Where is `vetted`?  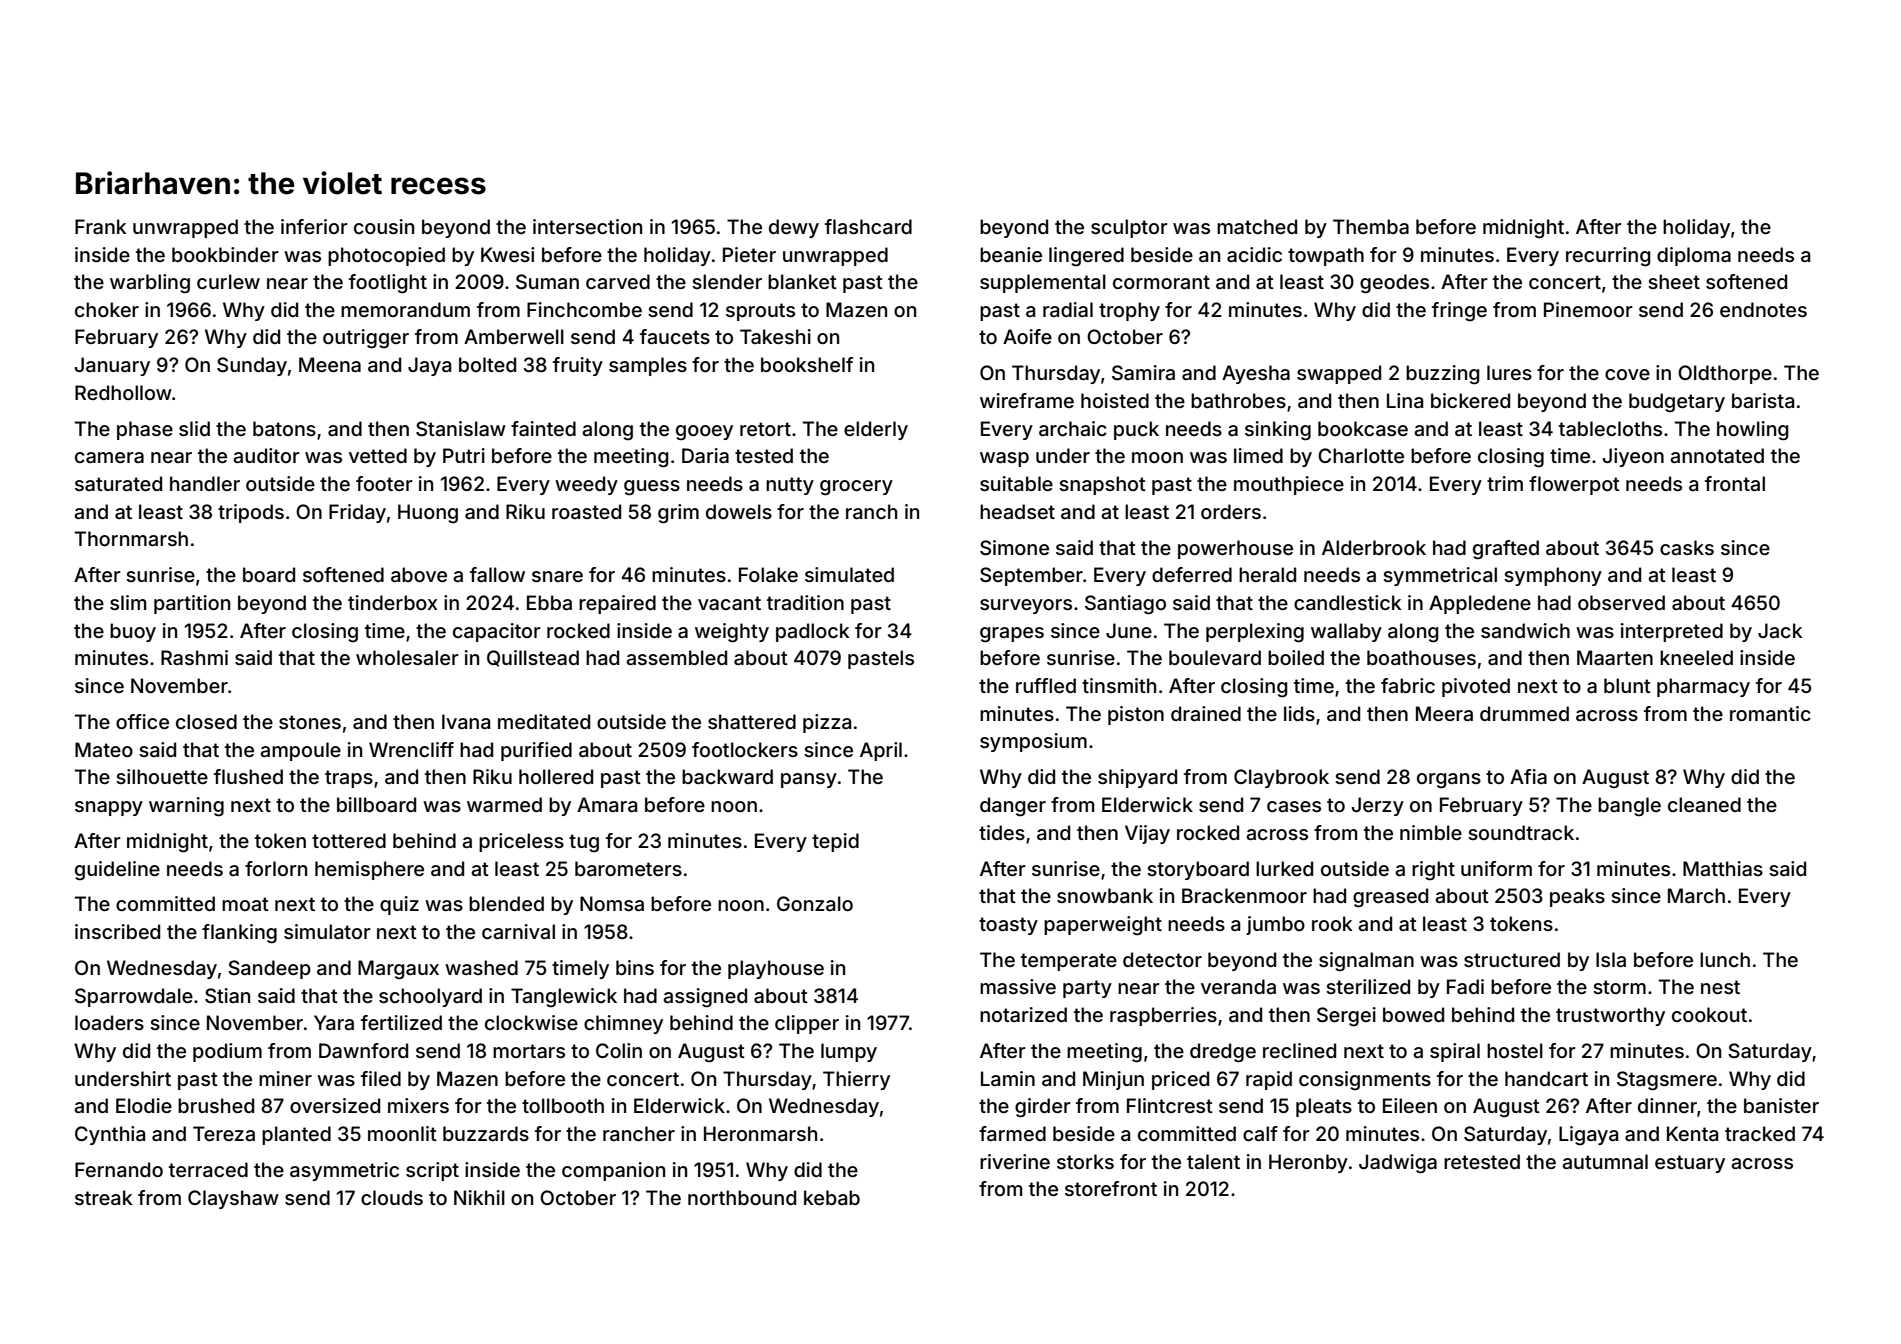
vetted is located at coordinates (378, 455).
